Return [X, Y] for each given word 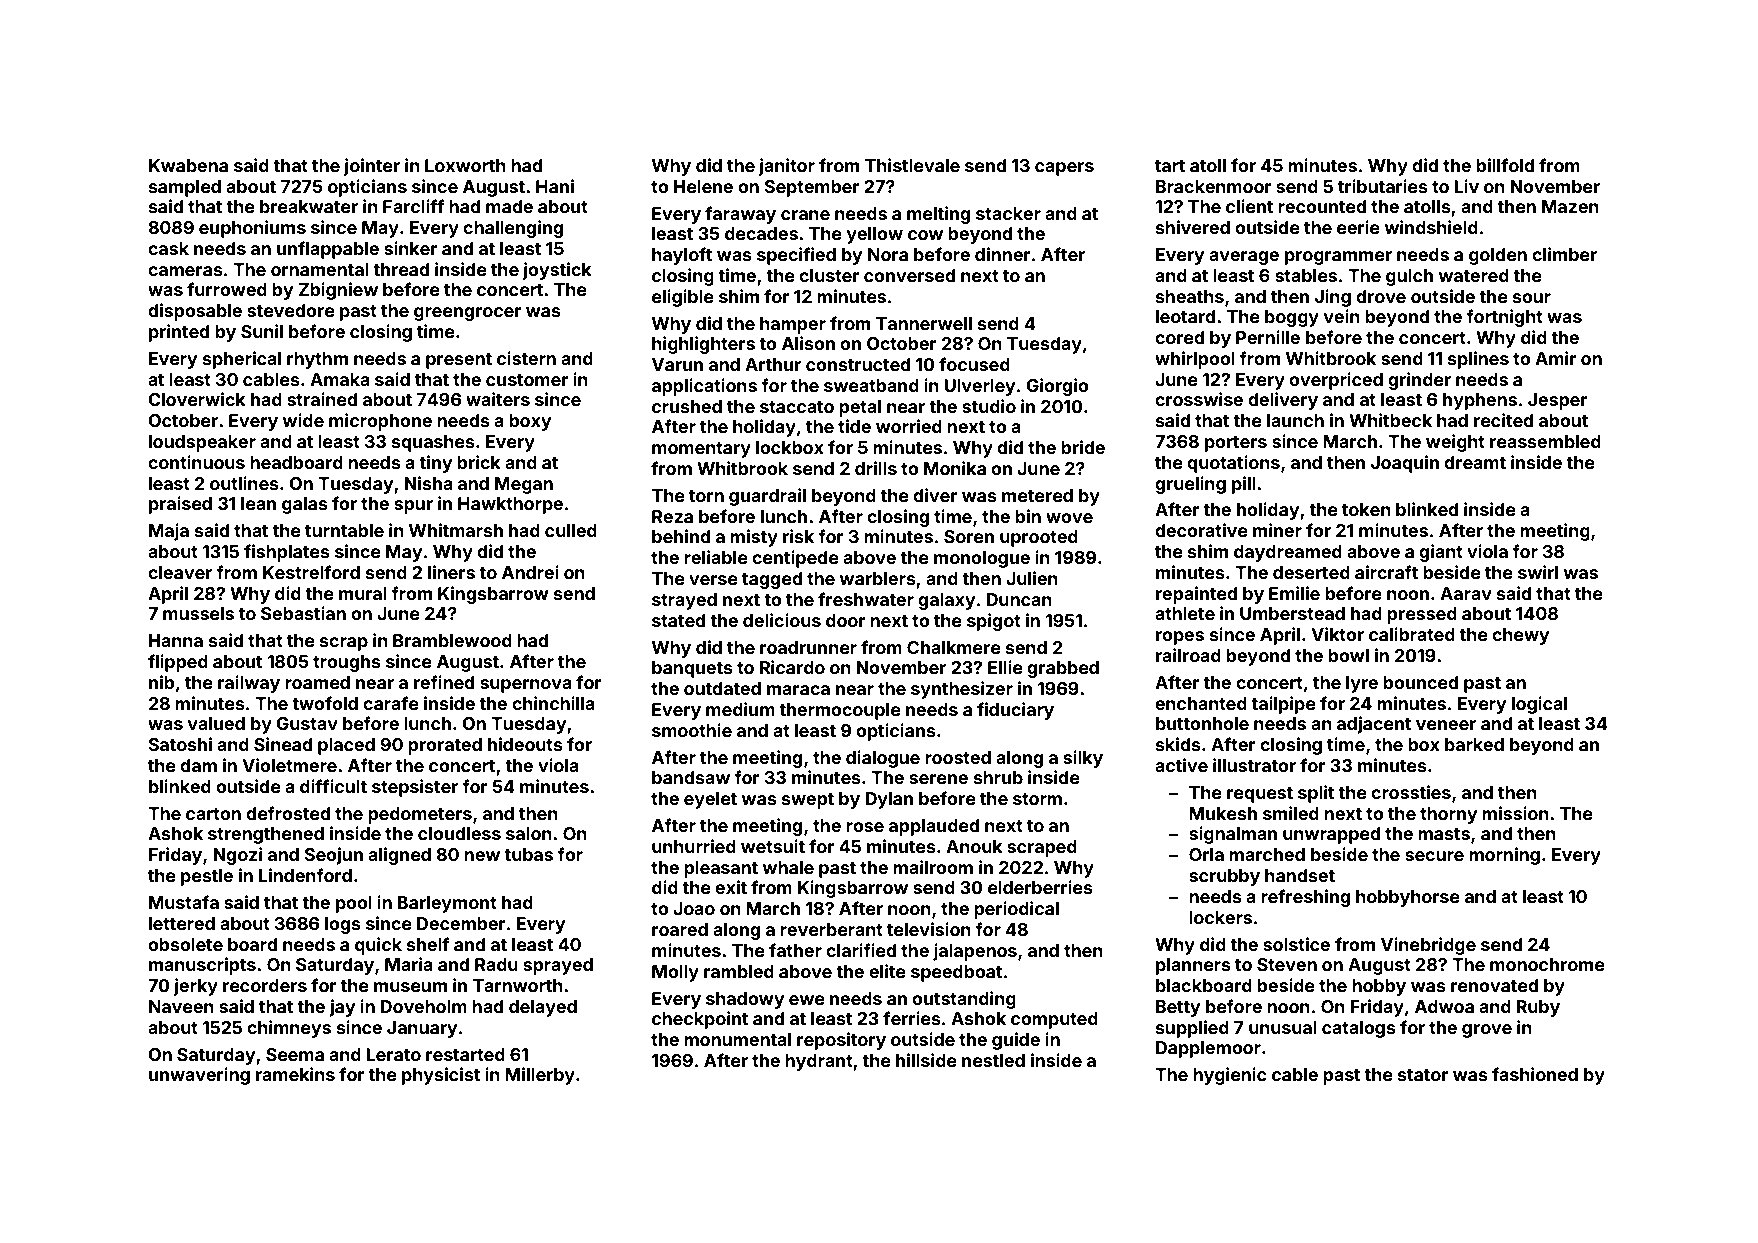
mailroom [933, 867]
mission [1515, 813]
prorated [445, 746]
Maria [409, 964]
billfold [1505, 165]
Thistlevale [912, 165]
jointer [372, 167]
